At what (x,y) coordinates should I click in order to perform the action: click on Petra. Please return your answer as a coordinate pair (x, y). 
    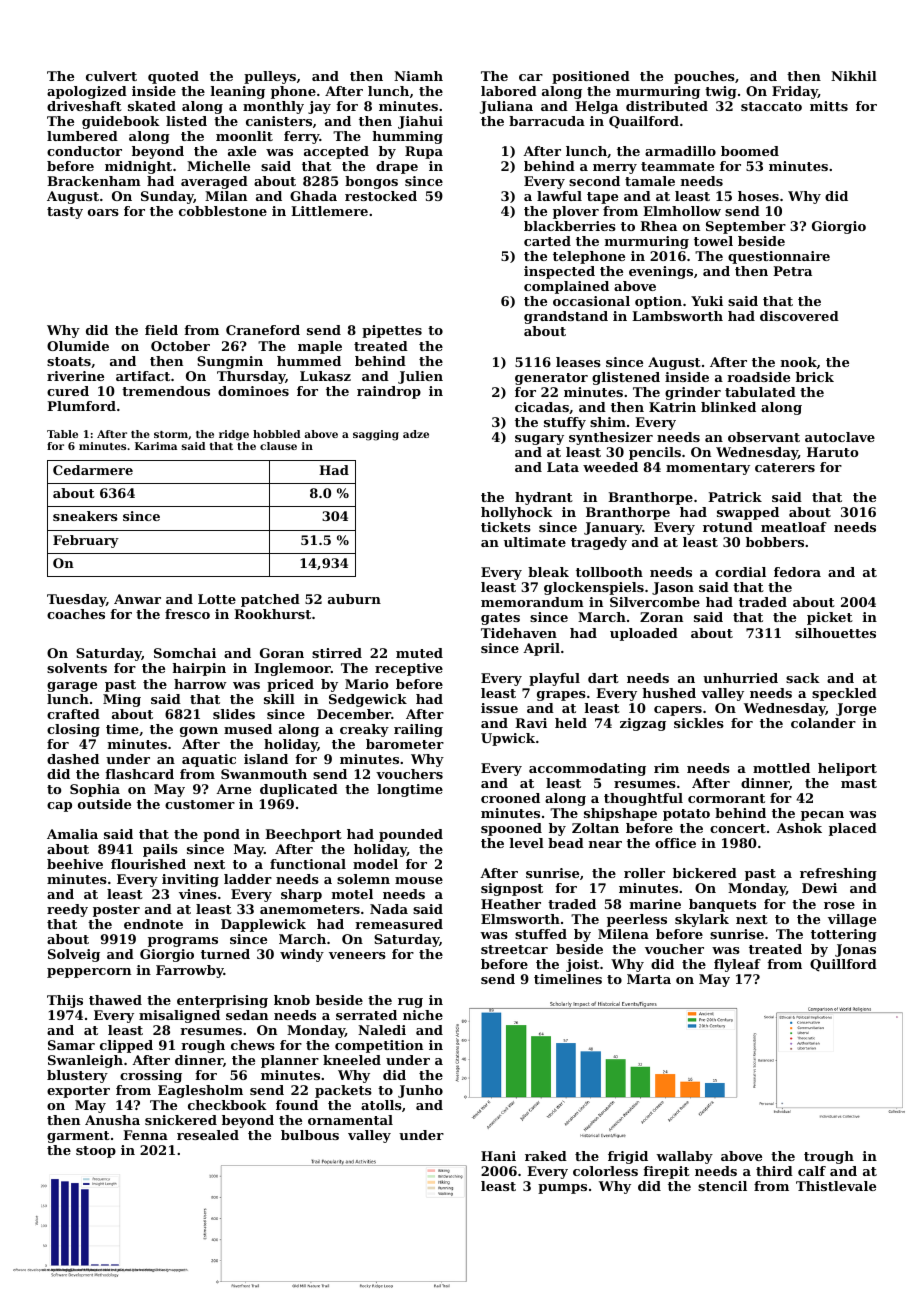
    Looking at the image, I should click on (792, 271).
